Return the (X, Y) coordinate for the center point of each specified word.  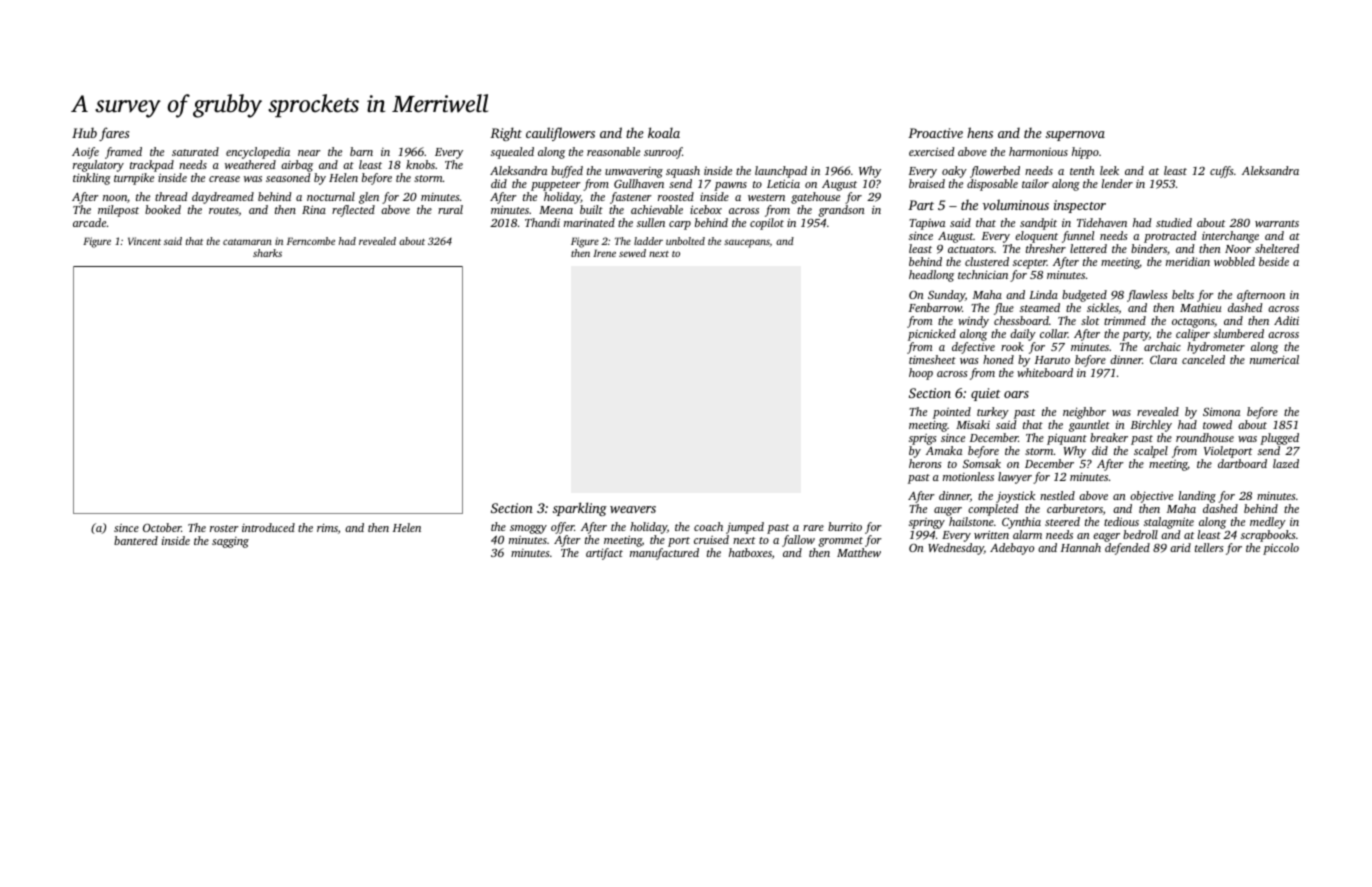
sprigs (923, 439)
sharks (267, 253)
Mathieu (1200, 307)
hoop (921, 374)
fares (114, 134)
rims (327, 527)
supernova (1075, 136)
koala (664, 132)
